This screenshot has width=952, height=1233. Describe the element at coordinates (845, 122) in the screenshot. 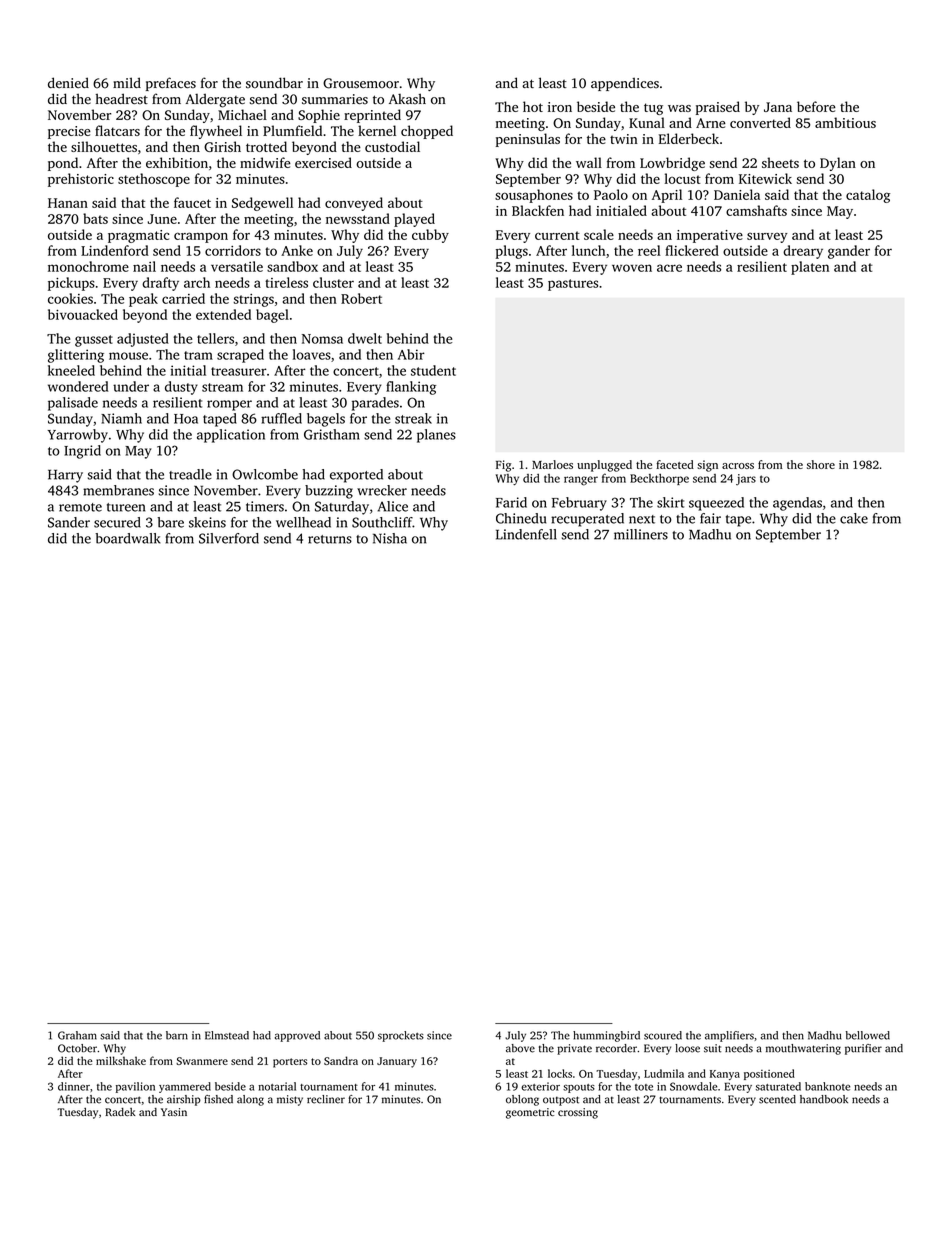

I see `ambitious` at that location.
